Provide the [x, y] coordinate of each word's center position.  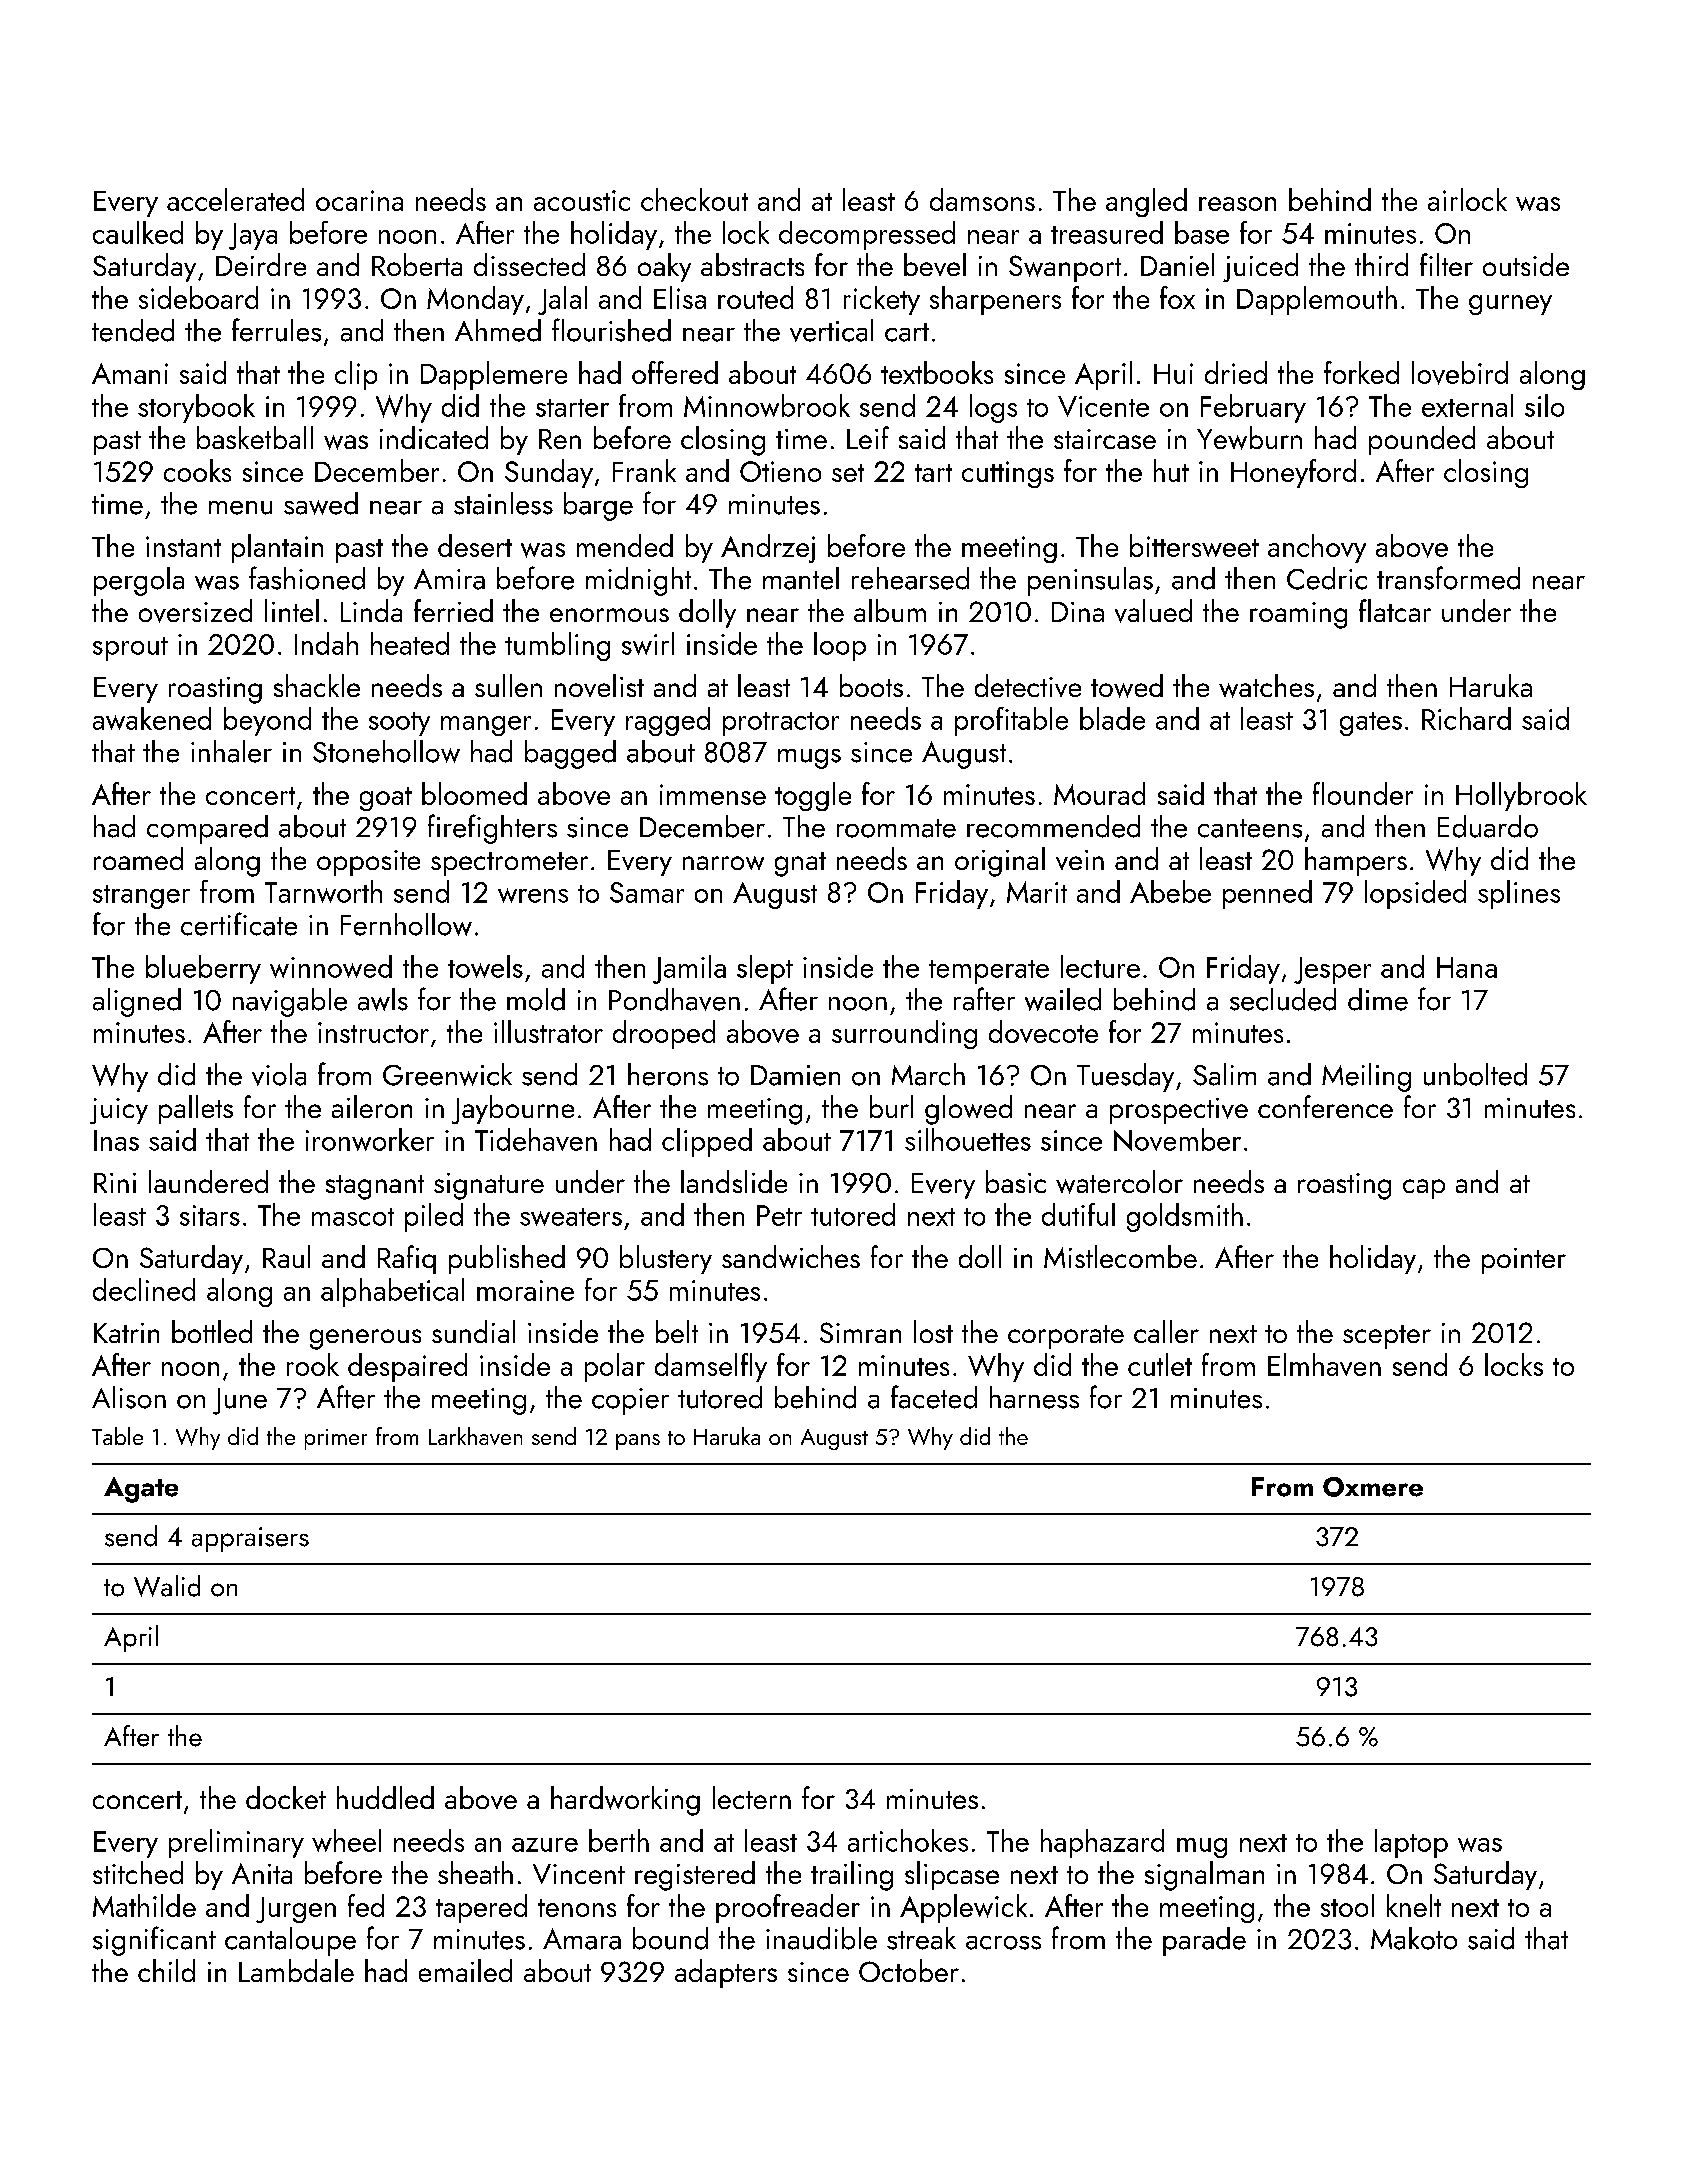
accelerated [235, 199]
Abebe [1170, 891]
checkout [694, 199]
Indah [326, 643]
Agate [141, 1490]
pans [638, 1442]
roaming [1298, 615]
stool [1347, 1905]
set [848, 473]
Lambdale [296, 1970]
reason [1237, 204]
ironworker [370, 1139]
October [909, 1970]
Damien [795, 1075]
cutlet [1160, 1364]
